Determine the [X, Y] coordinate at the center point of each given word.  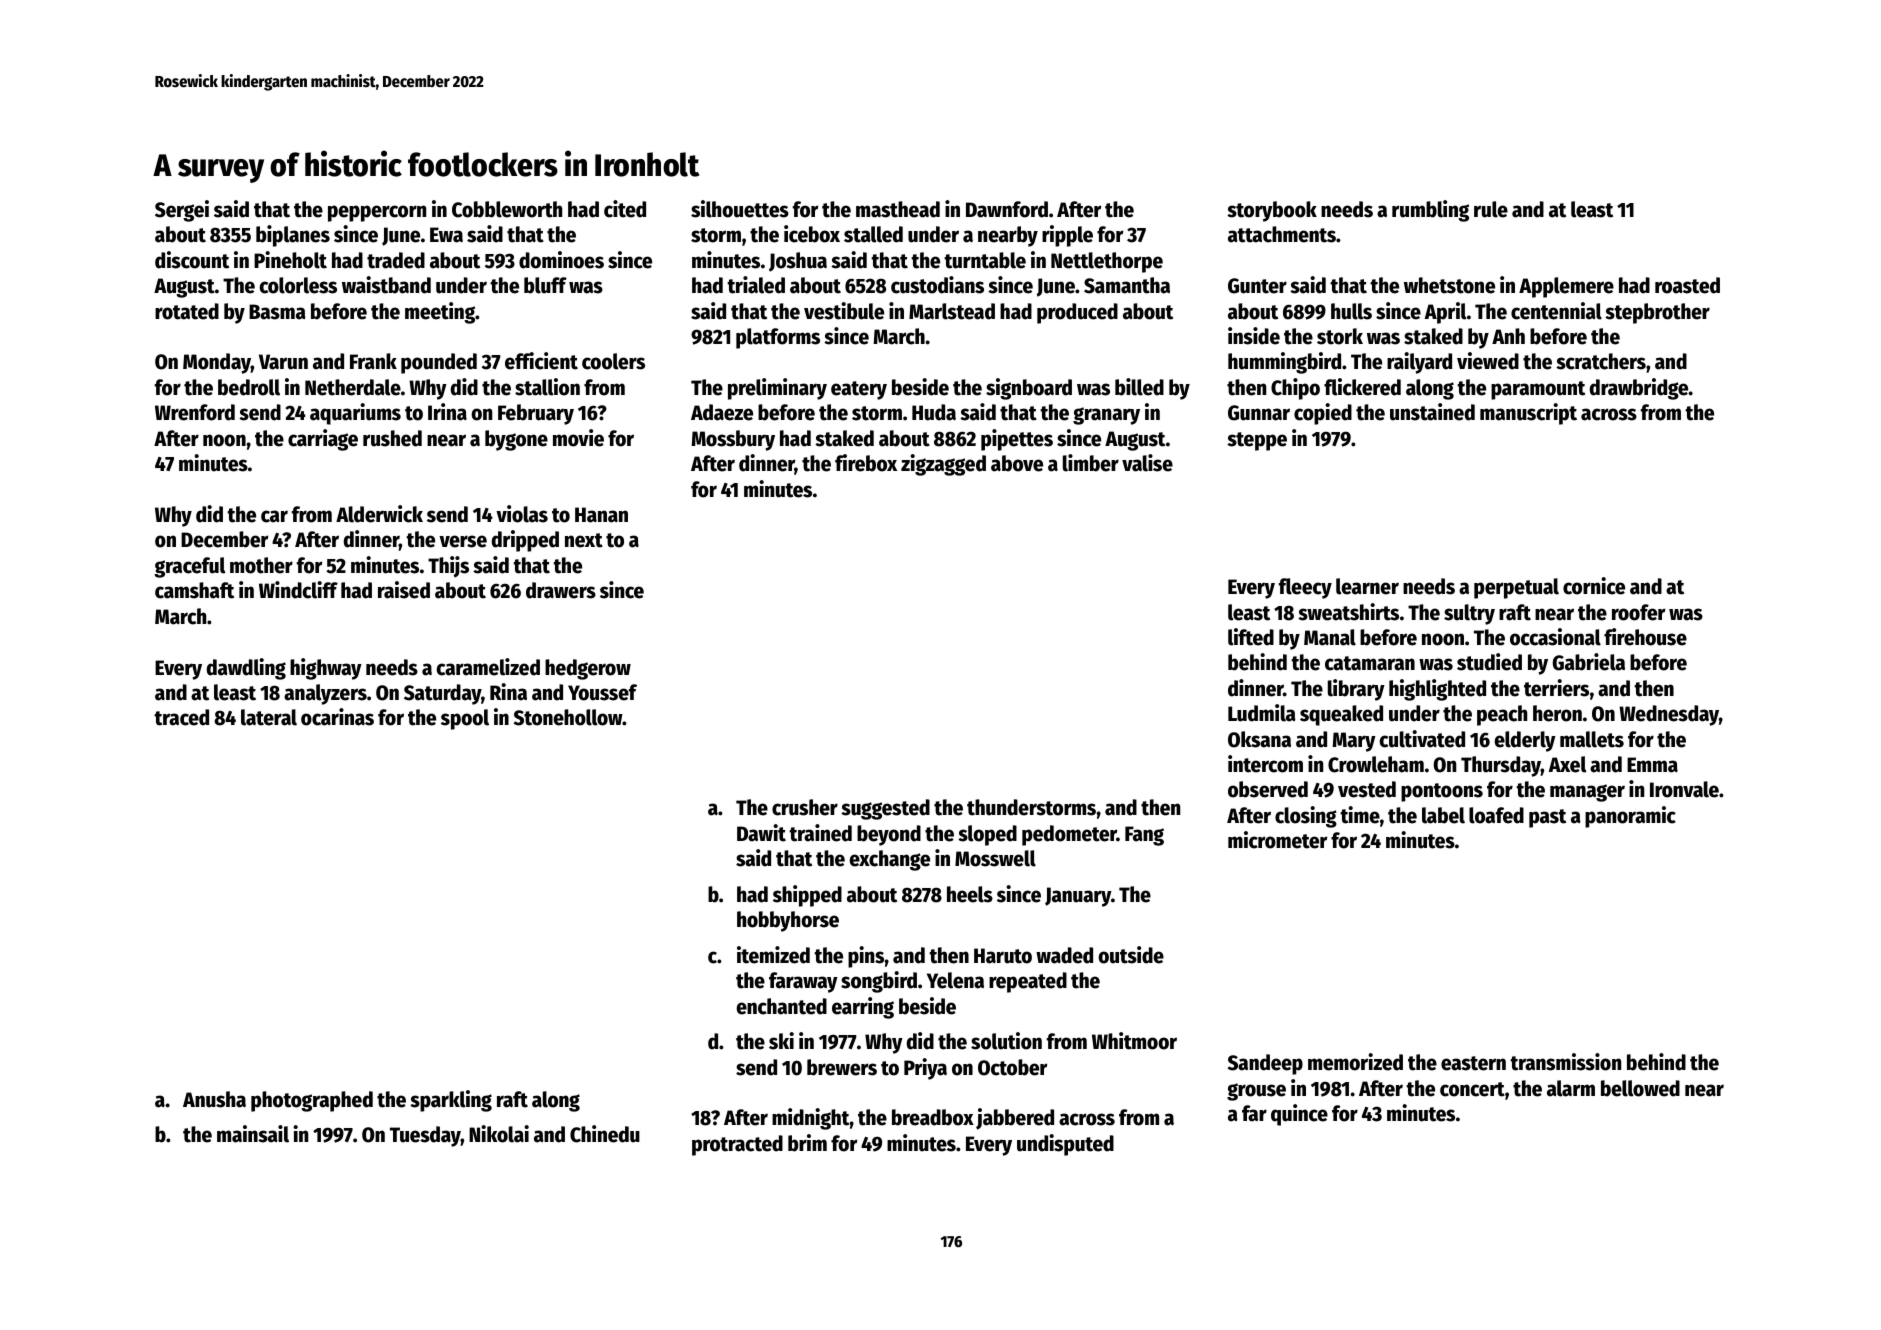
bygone [516, 440]
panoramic [1630, 817]
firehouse [1645, 637]
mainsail [253, 1134]
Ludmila [1262, 713]
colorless [298, 285]
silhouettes [740, 209]
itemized [773, 955]
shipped [807, 896]
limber [1091, 463]
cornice [1594, 586]
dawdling [246, 669]
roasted [1687, 285]
